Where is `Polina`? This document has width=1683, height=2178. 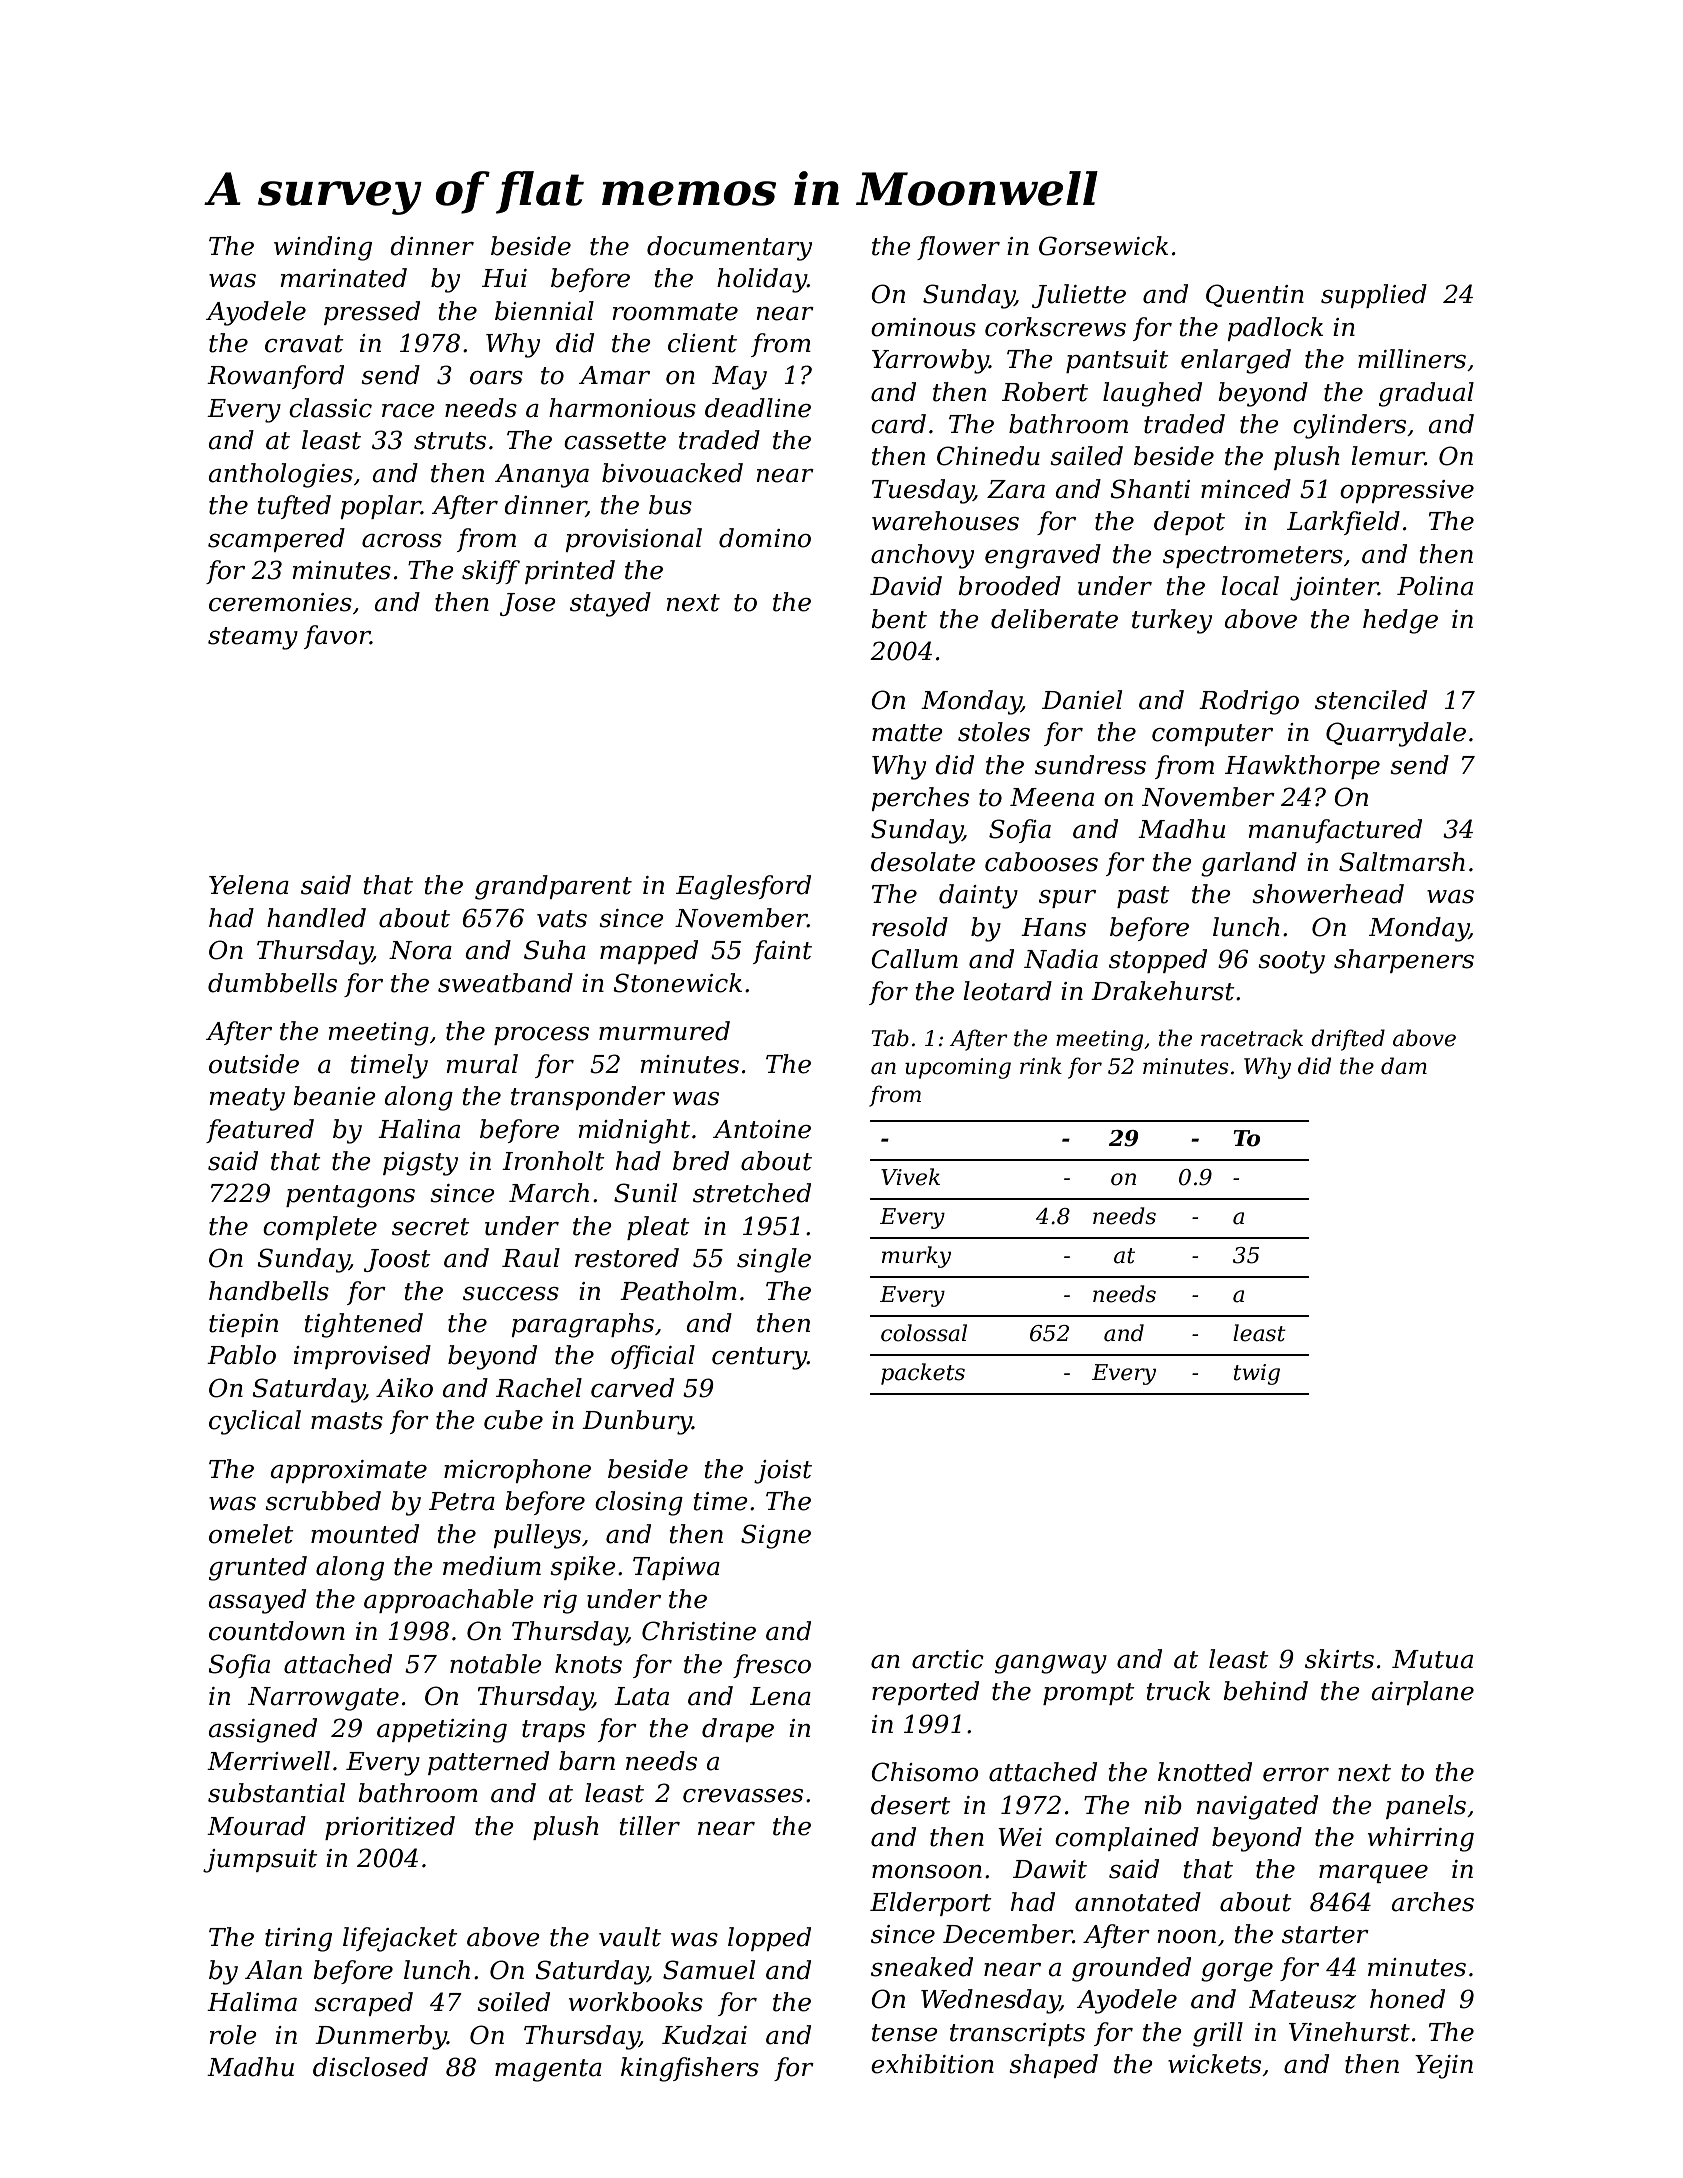
Polina is located at coordinates (1435, 586).
